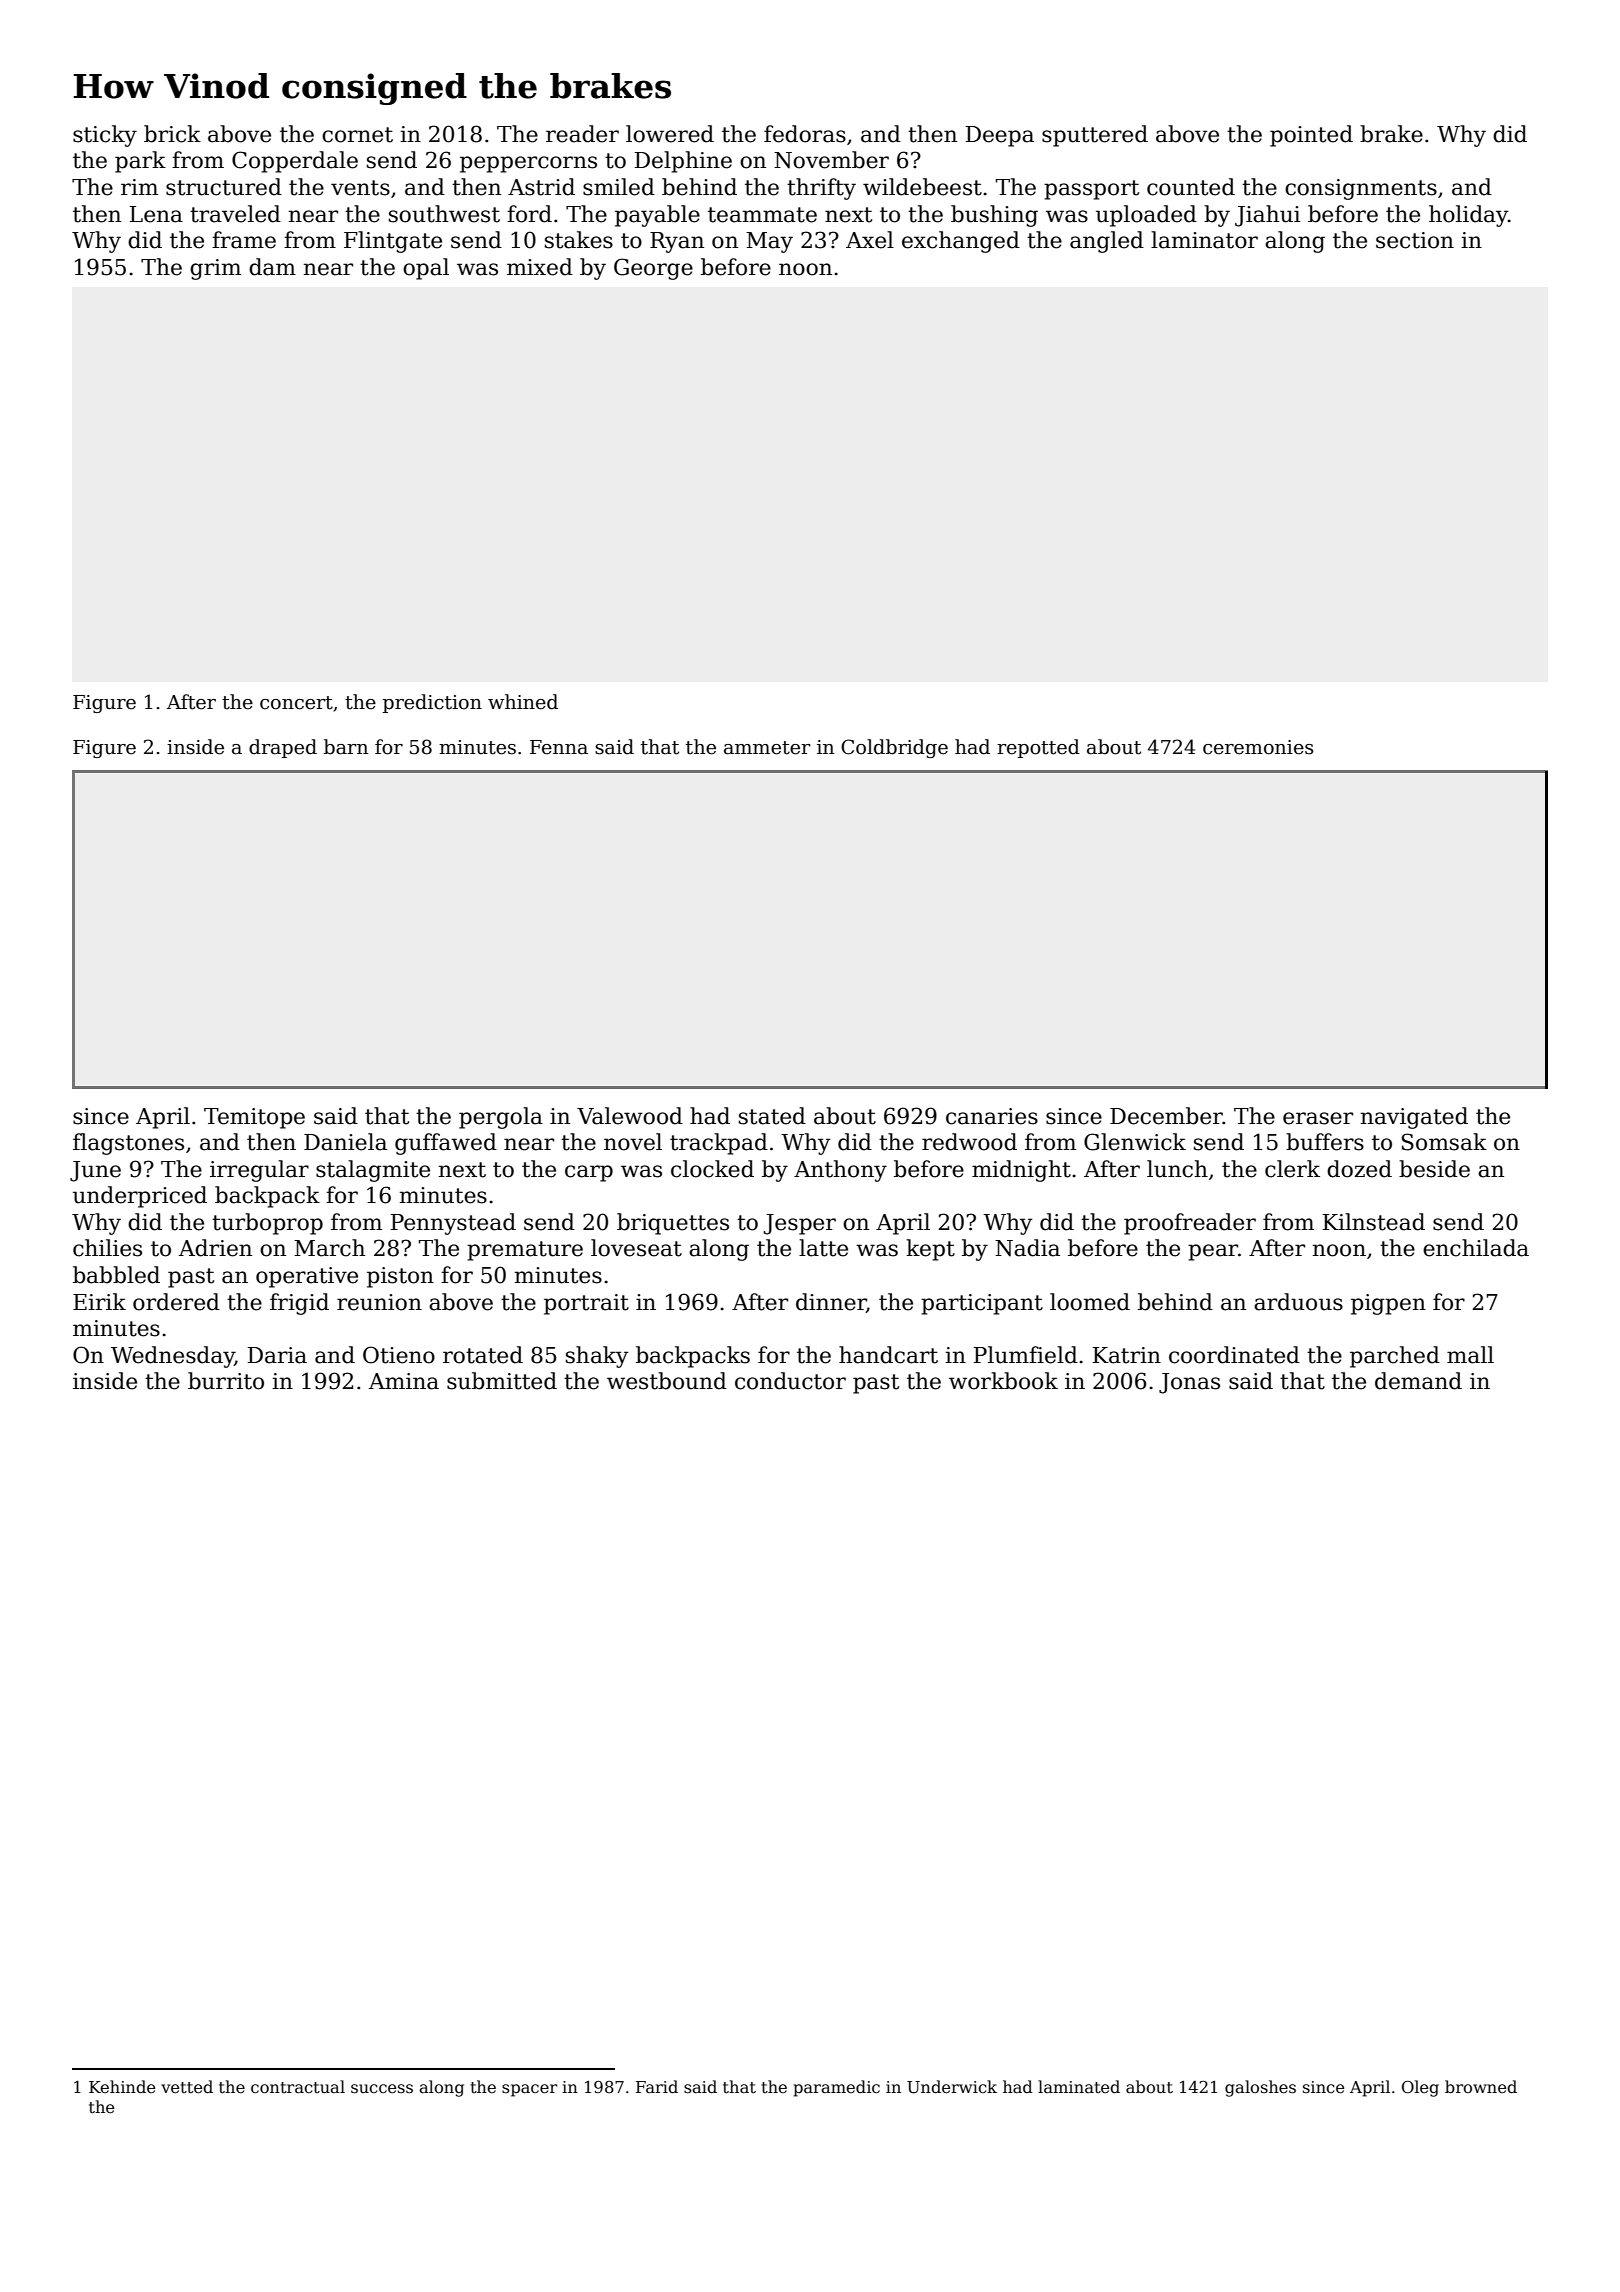 The width and height of the page is (1620, 2292). Describe the element at coordinates (156, 214) in the page. I see `Lena` at that location.
